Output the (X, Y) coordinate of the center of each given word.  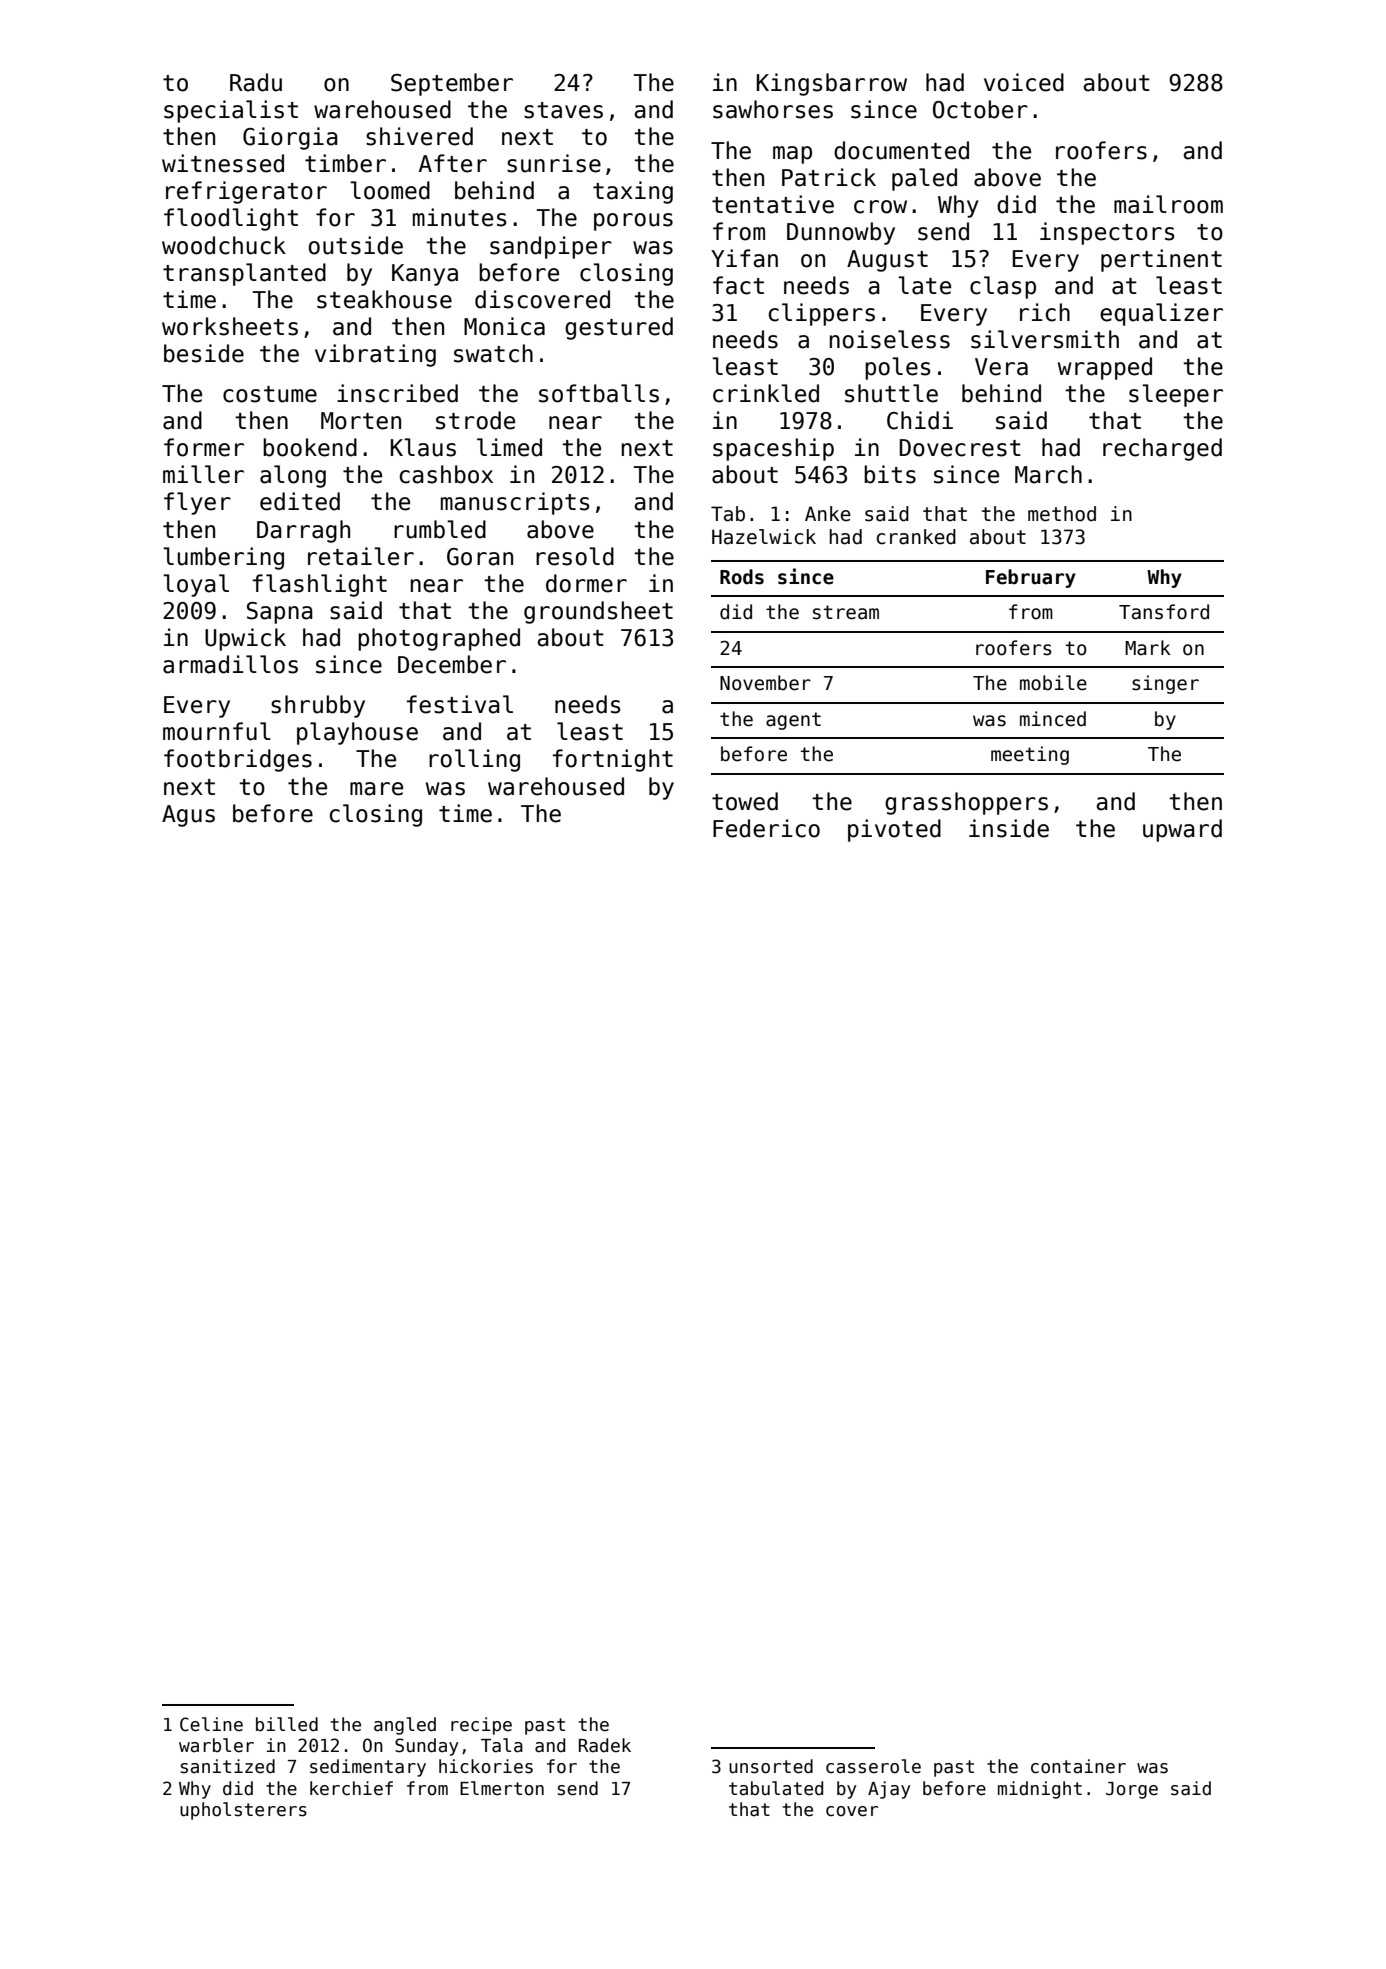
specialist (231, 111)
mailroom (1168, 204)
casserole (873, 1766)
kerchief (351, 1788)
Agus (188, 816)
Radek (605, 1745)
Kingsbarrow (832, 84)
